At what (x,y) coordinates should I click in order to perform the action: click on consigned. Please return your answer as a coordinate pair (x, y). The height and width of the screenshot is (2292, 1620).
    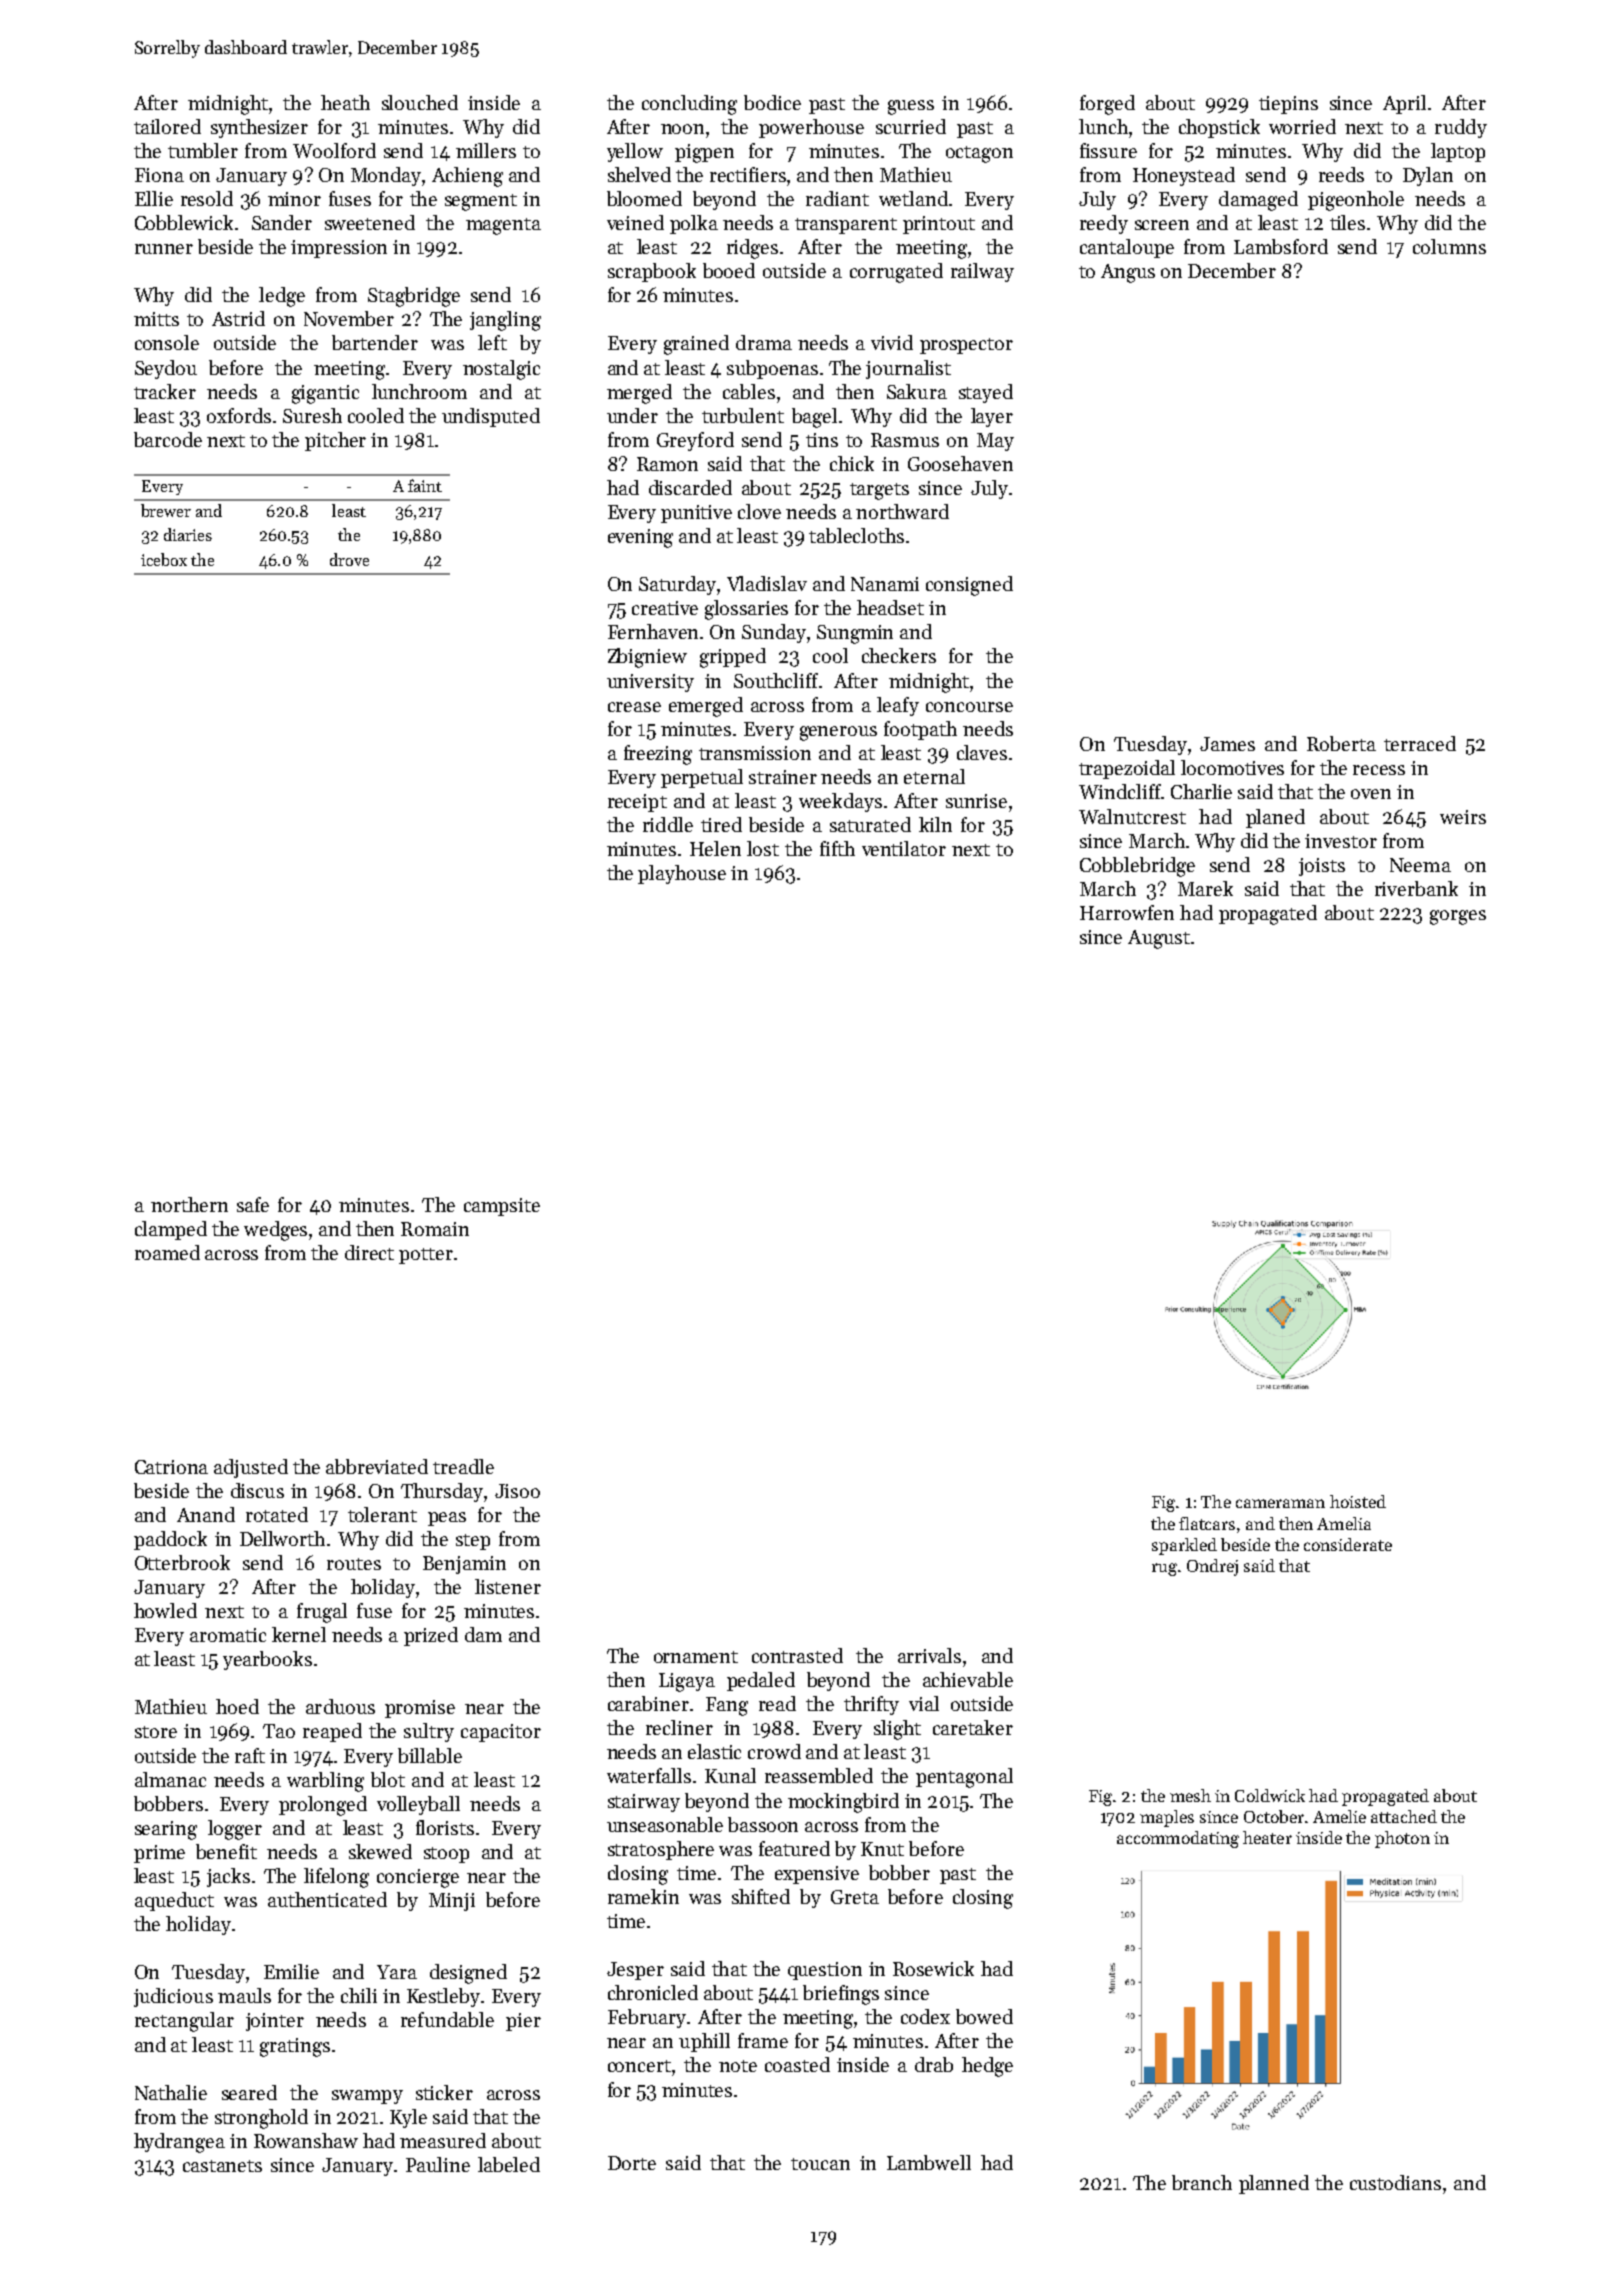
    Looking at the image, I should click on (969, 586).
